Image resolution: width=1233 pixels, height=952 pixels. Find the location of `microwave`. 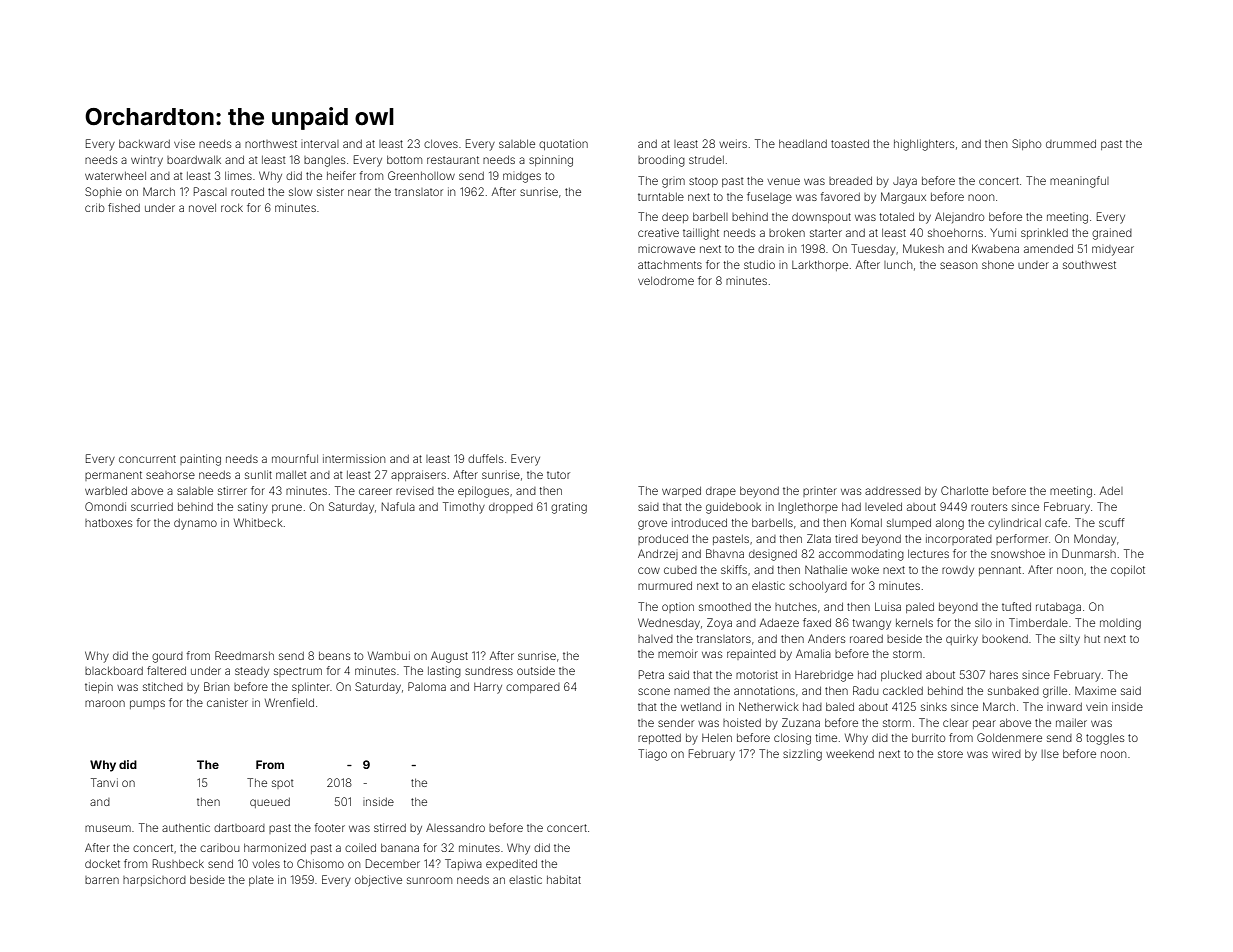

microwave is located at coordinates (666, 249).
